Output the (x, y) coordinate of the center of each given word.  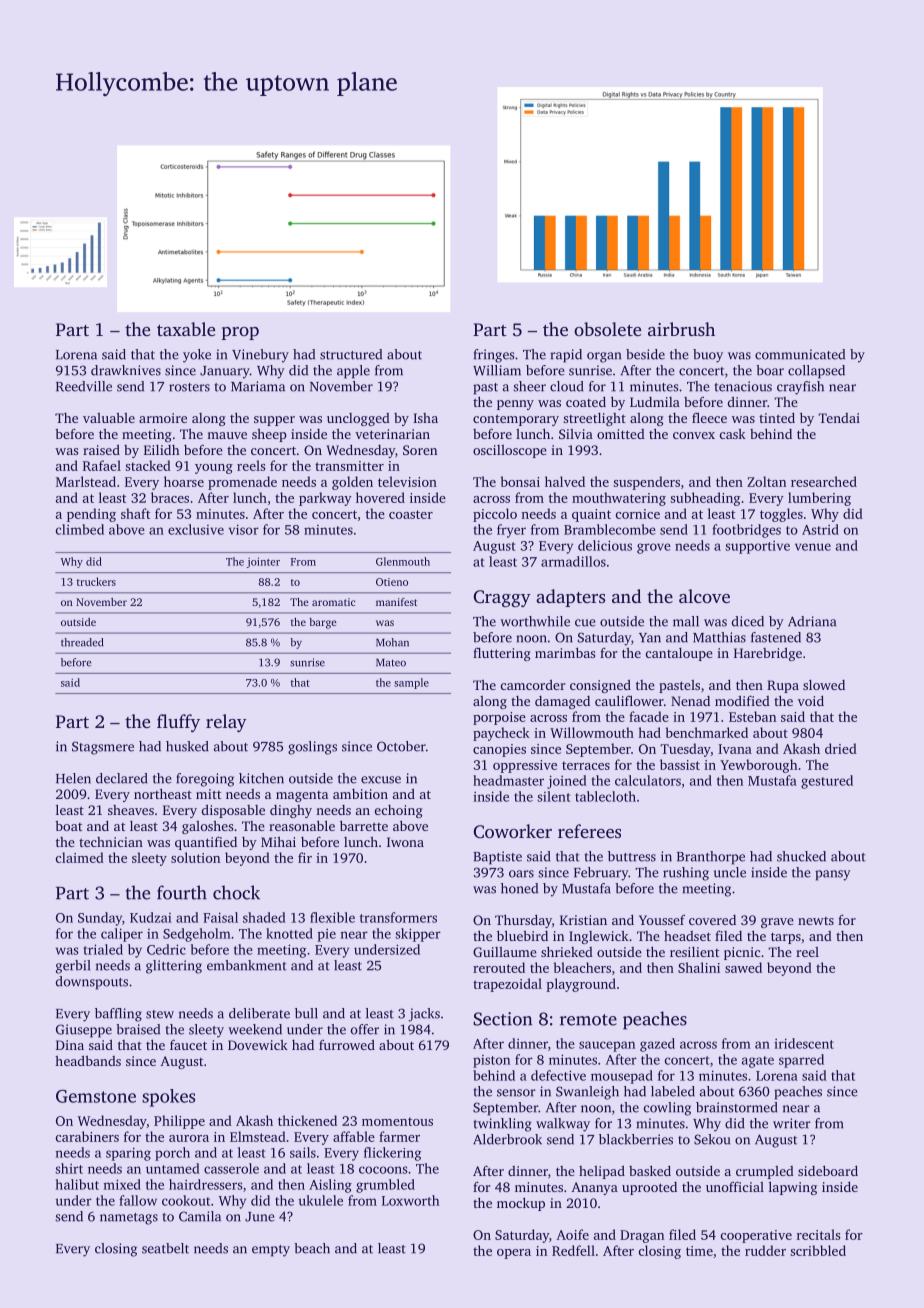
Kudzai (151, 917)
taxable (186, 329)
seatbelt (165, 1248)
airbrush (681, 329)
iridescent (804, 1043)
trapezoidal (507, 985)
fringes (494, 356)
